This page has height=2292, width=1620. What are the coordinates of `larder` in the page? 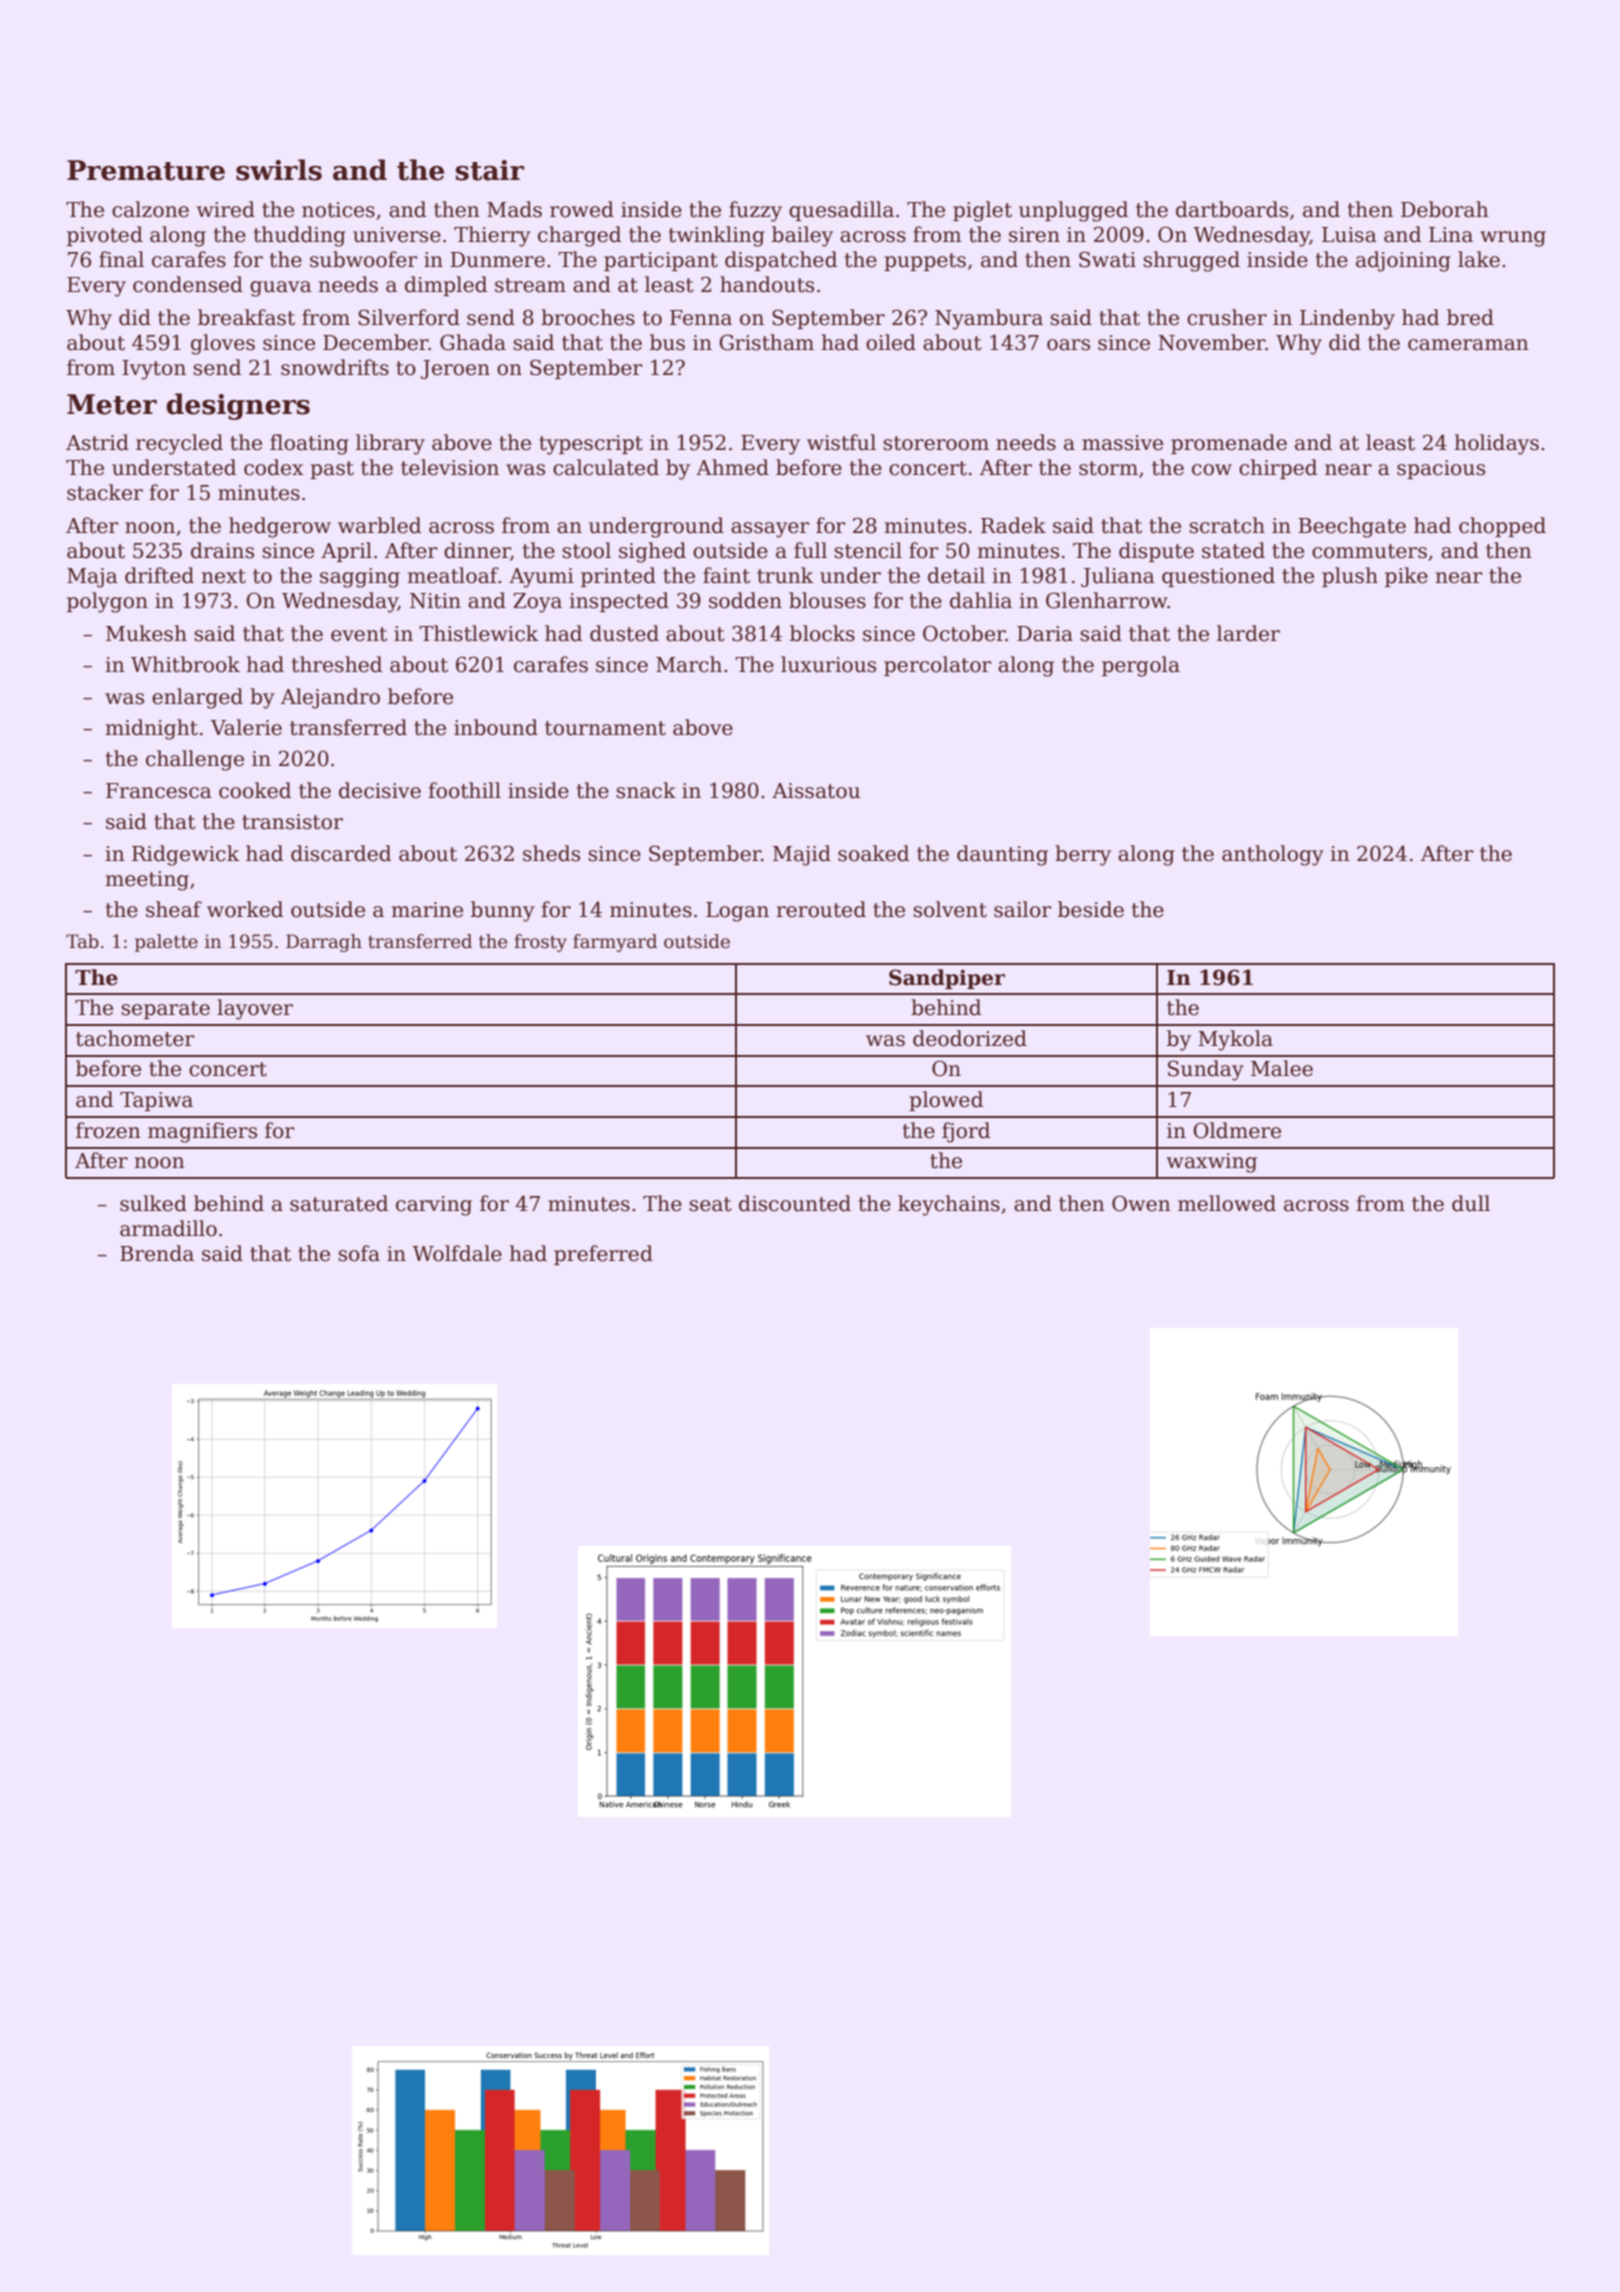 It's located at (1248, 633).
